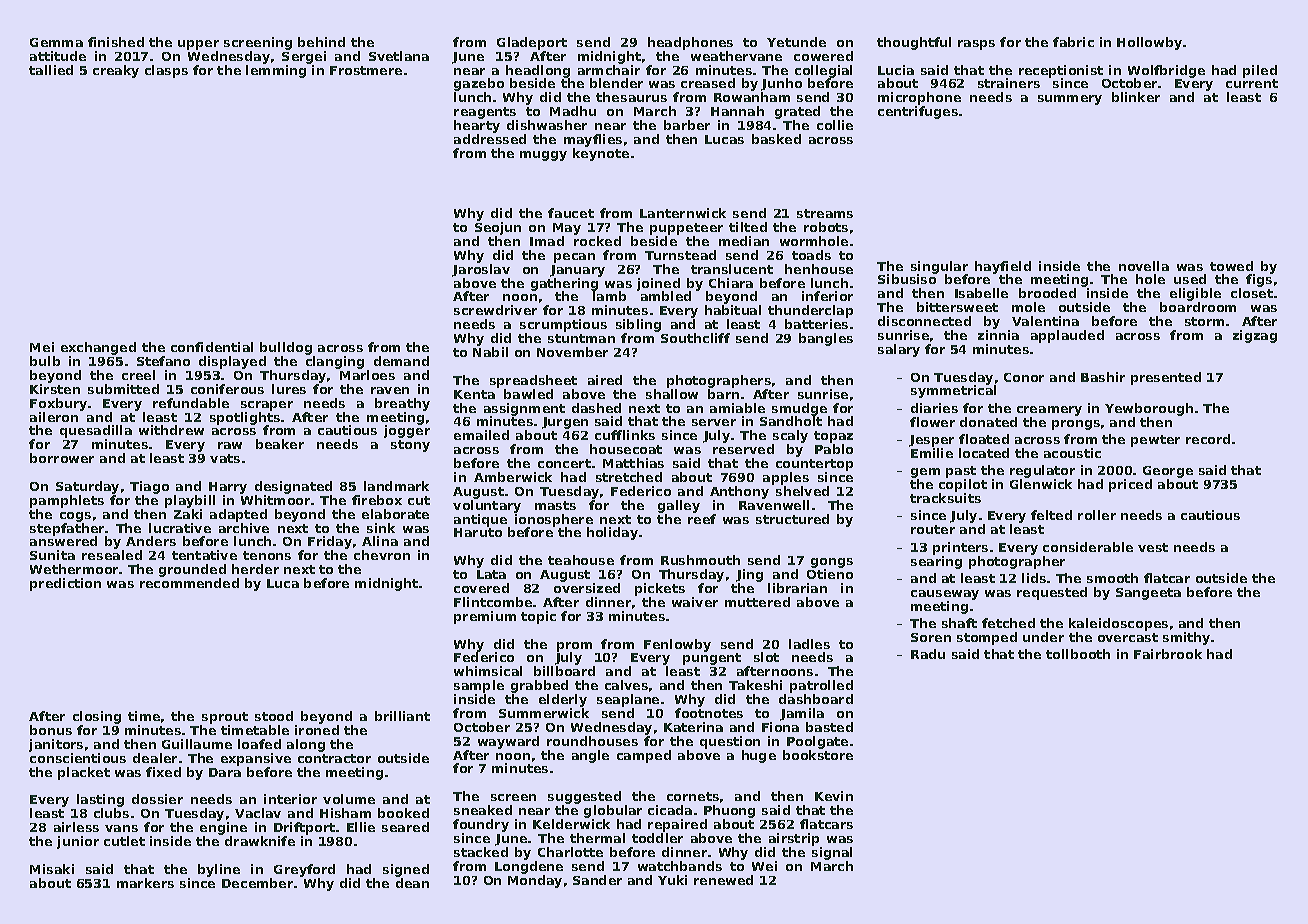  I want to click on George, so click(1168, 472).
